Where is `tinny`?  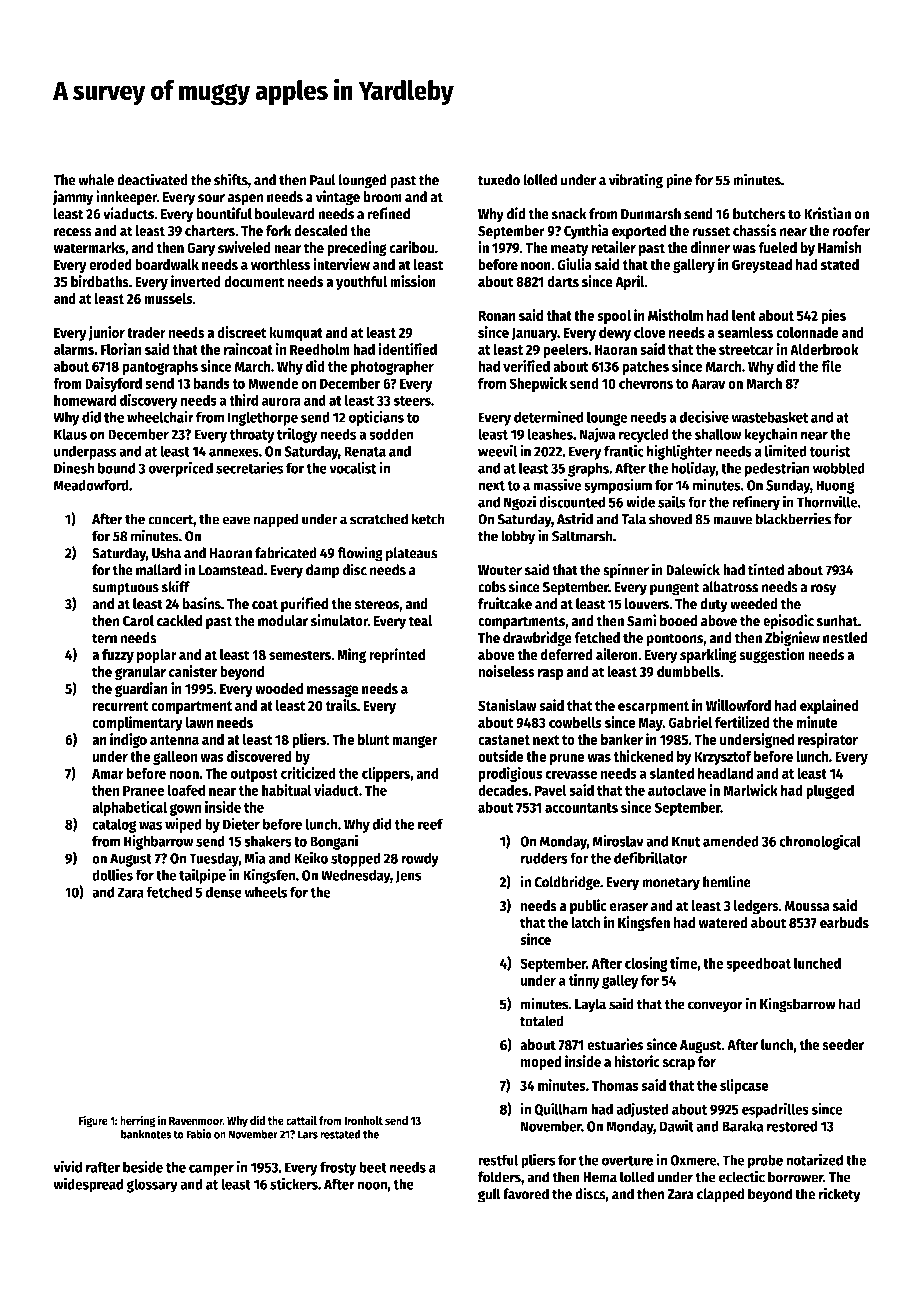
tinny is located at coordinates (584, 981).
